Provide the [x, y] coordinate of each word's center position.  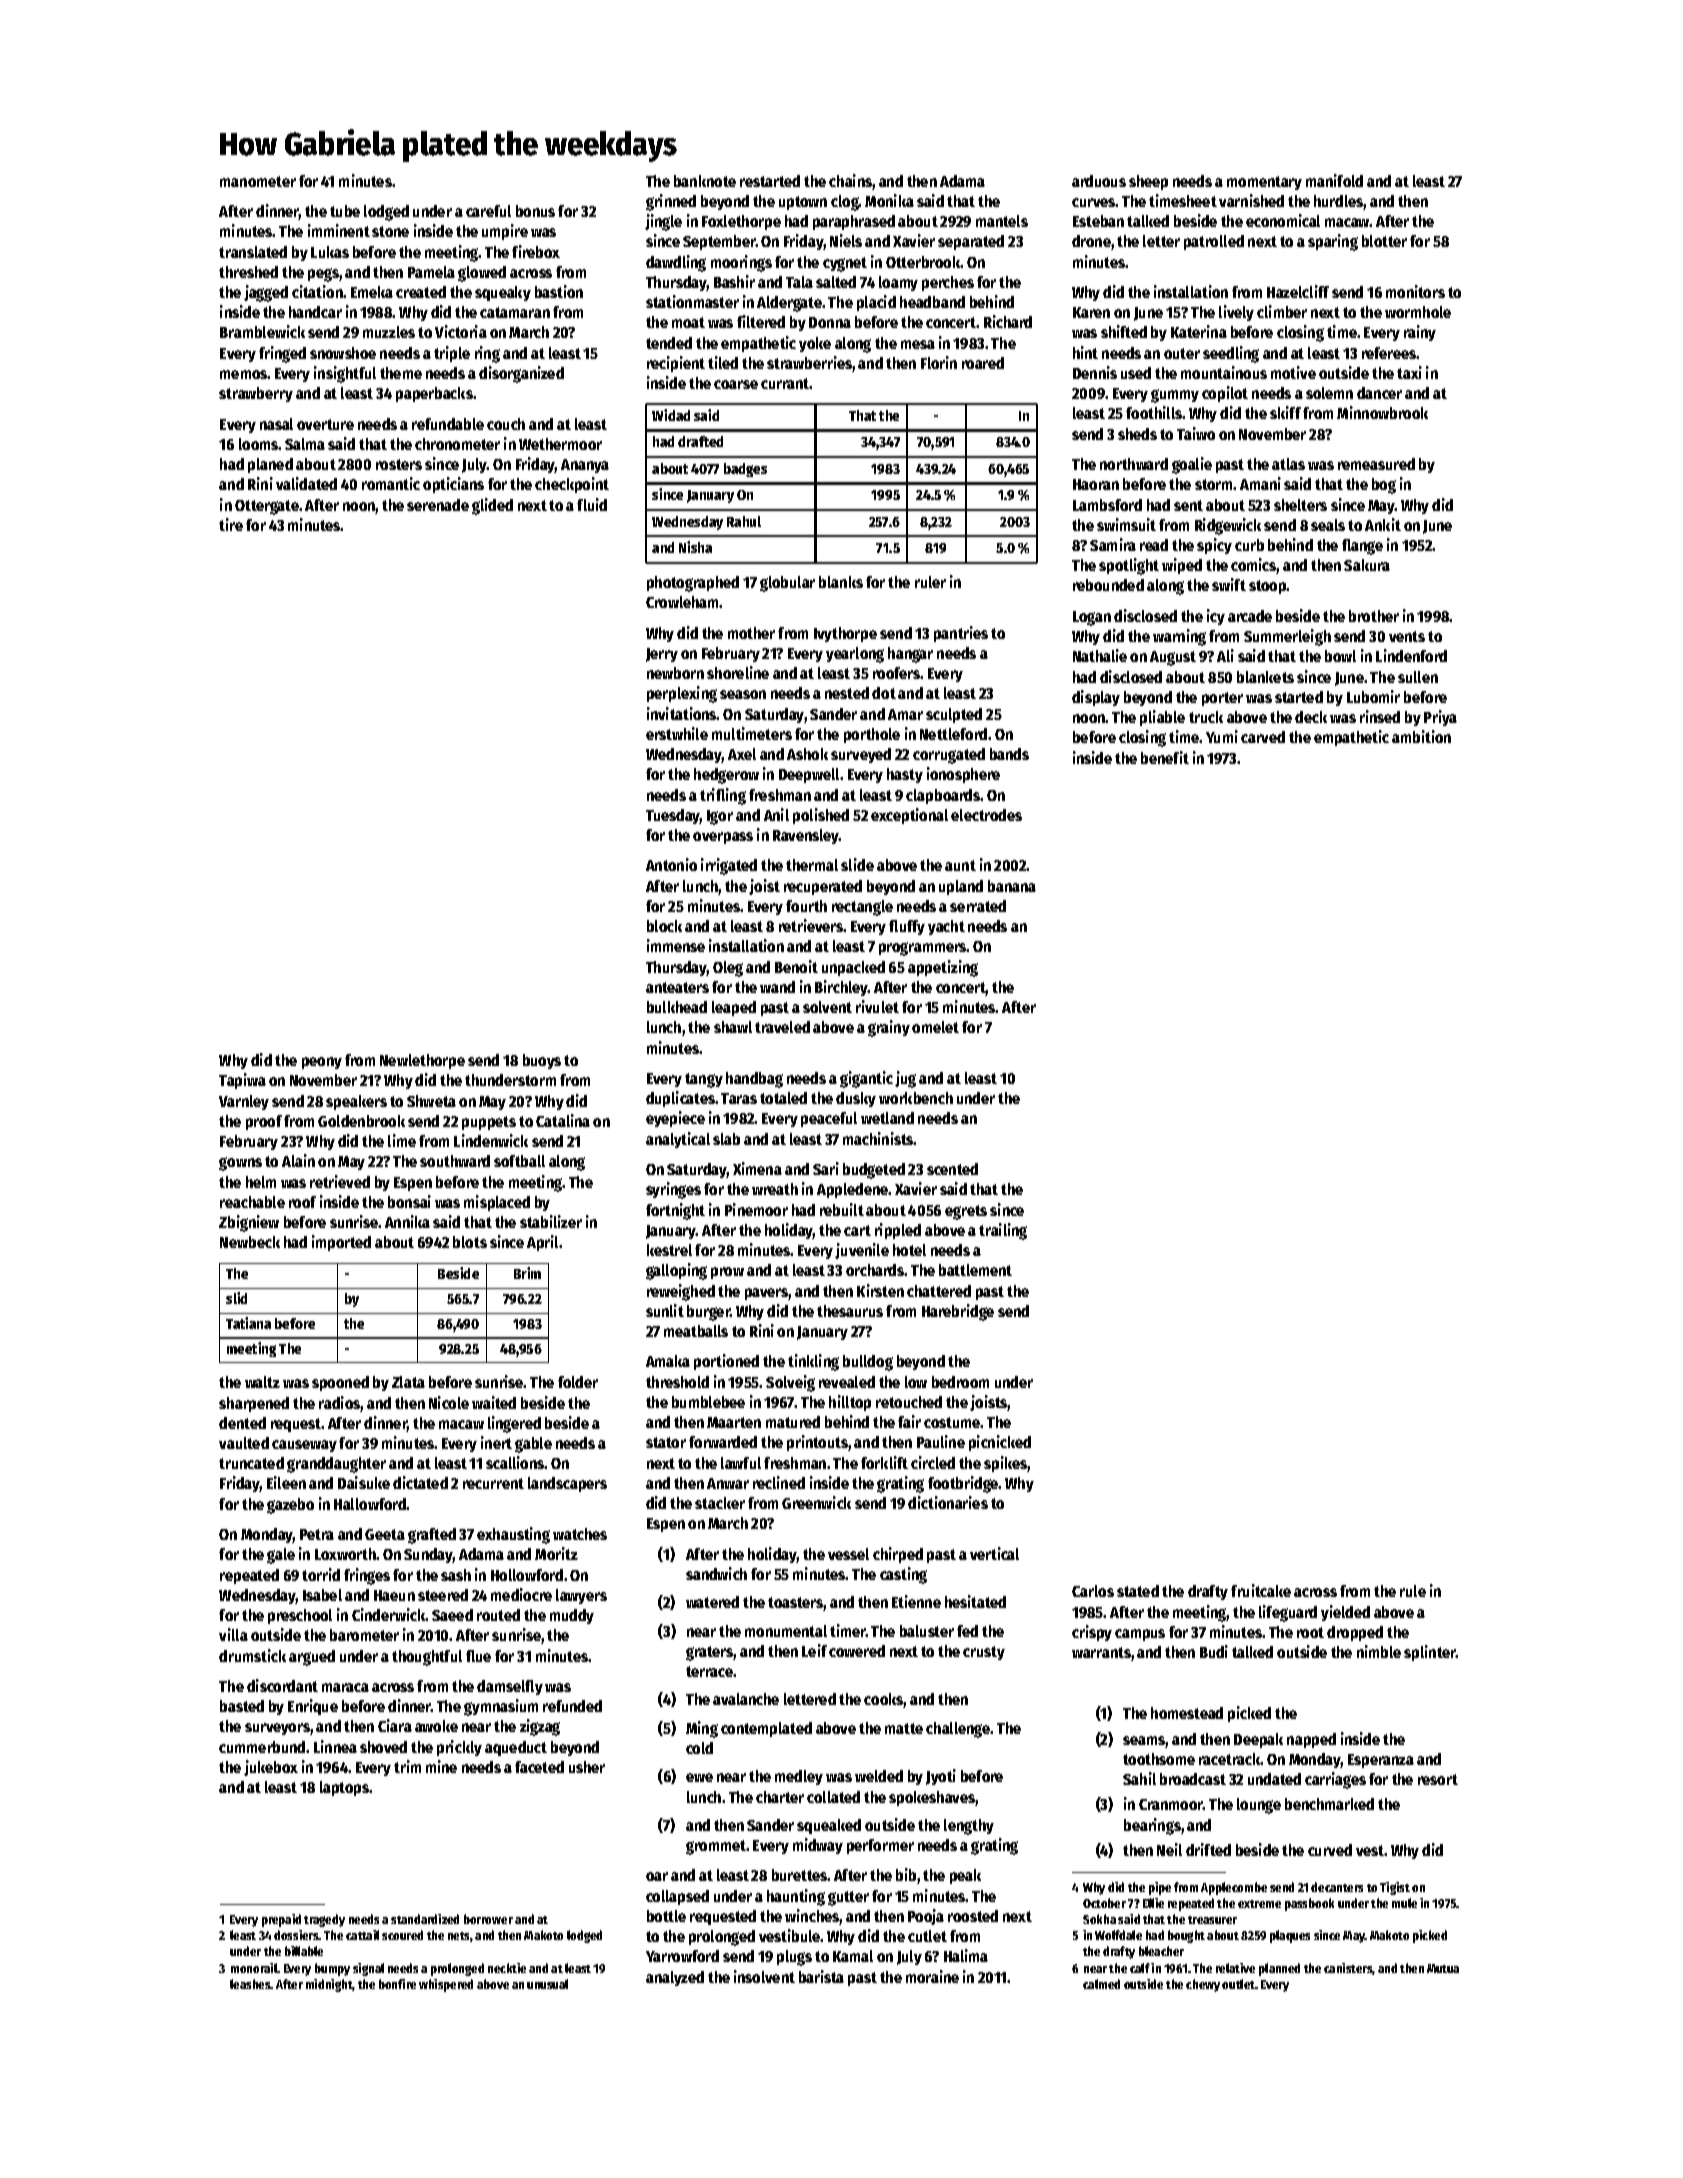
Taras [739, 1098]
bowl [1340, 656]
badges [745, 470]
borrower [488, 1919]
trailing [1003, 1231]
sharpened [254, 1404]
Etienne [916, 1601]
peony [322, 1063]
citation [317, 291]
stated [1138, 1591]
